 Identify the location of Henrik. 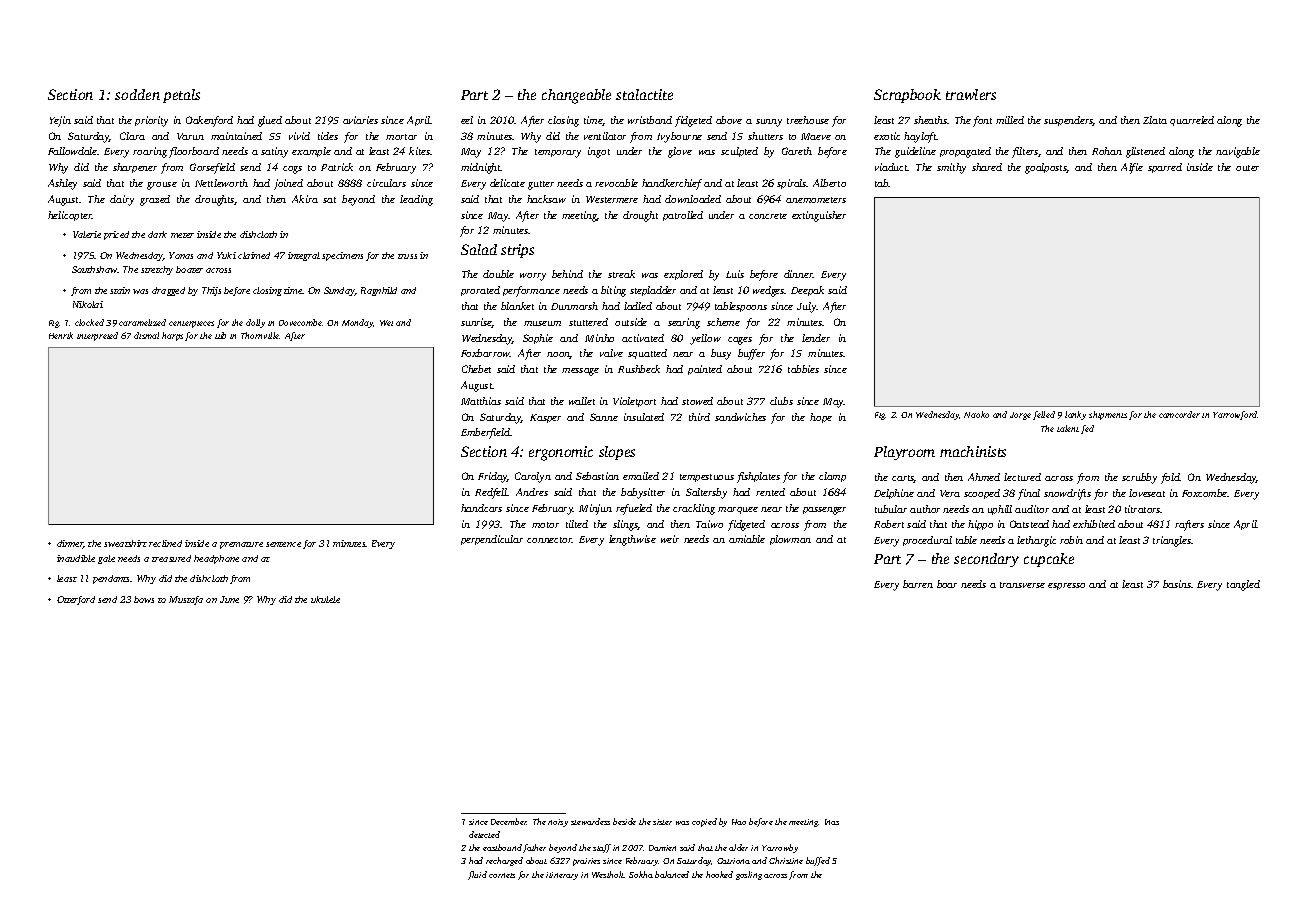
(61, 335).
